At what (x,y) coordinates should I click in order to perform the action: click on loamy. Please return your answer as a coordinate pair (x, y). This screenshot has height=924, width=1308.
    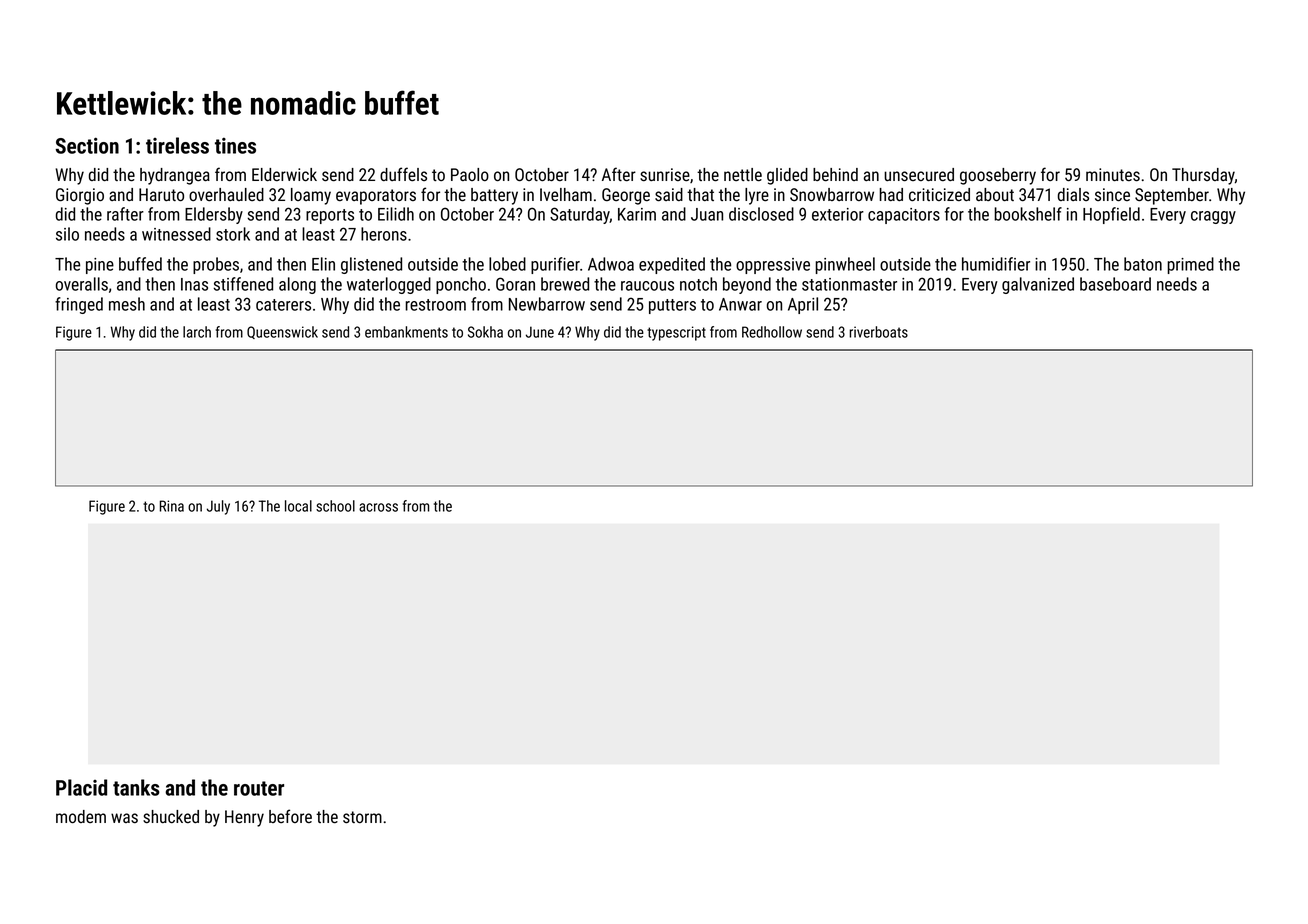
    Looking at the image, I should click on (311, 196).
